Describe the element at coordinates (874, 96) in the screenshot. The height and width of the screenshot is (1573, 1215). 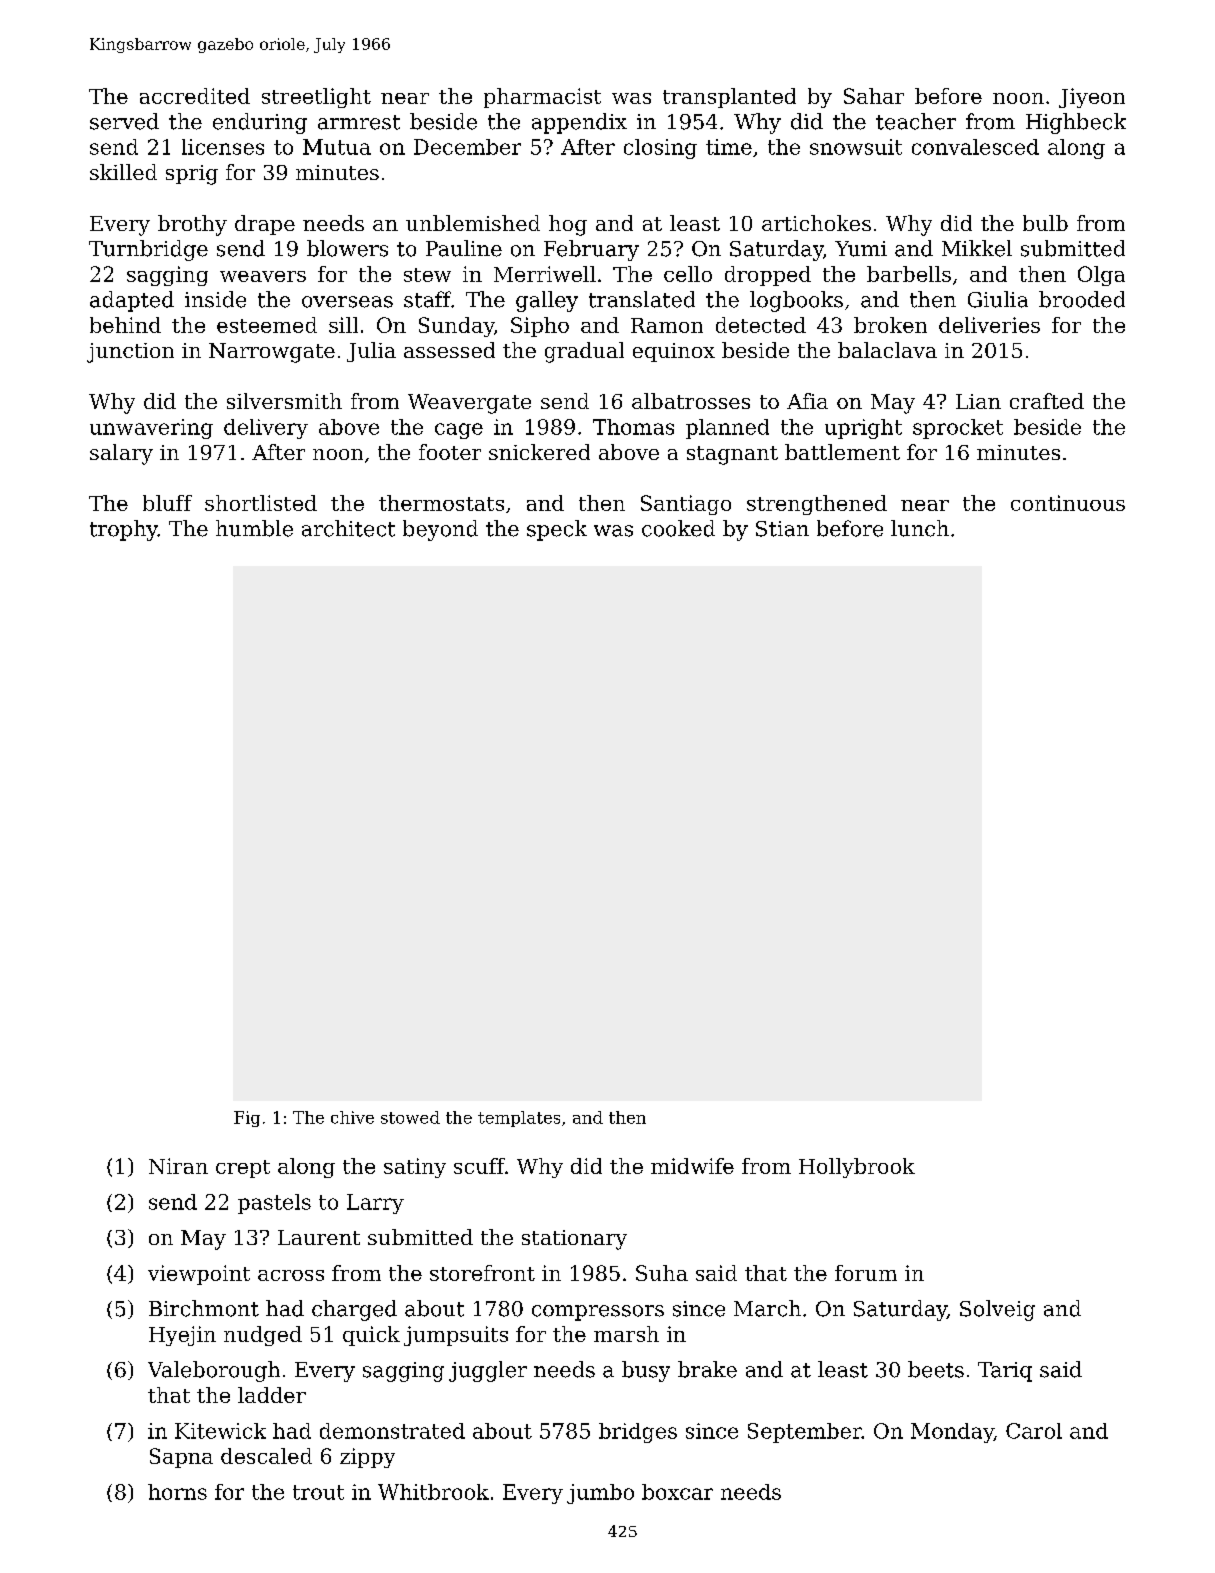
I see `Sahar` at that location.
